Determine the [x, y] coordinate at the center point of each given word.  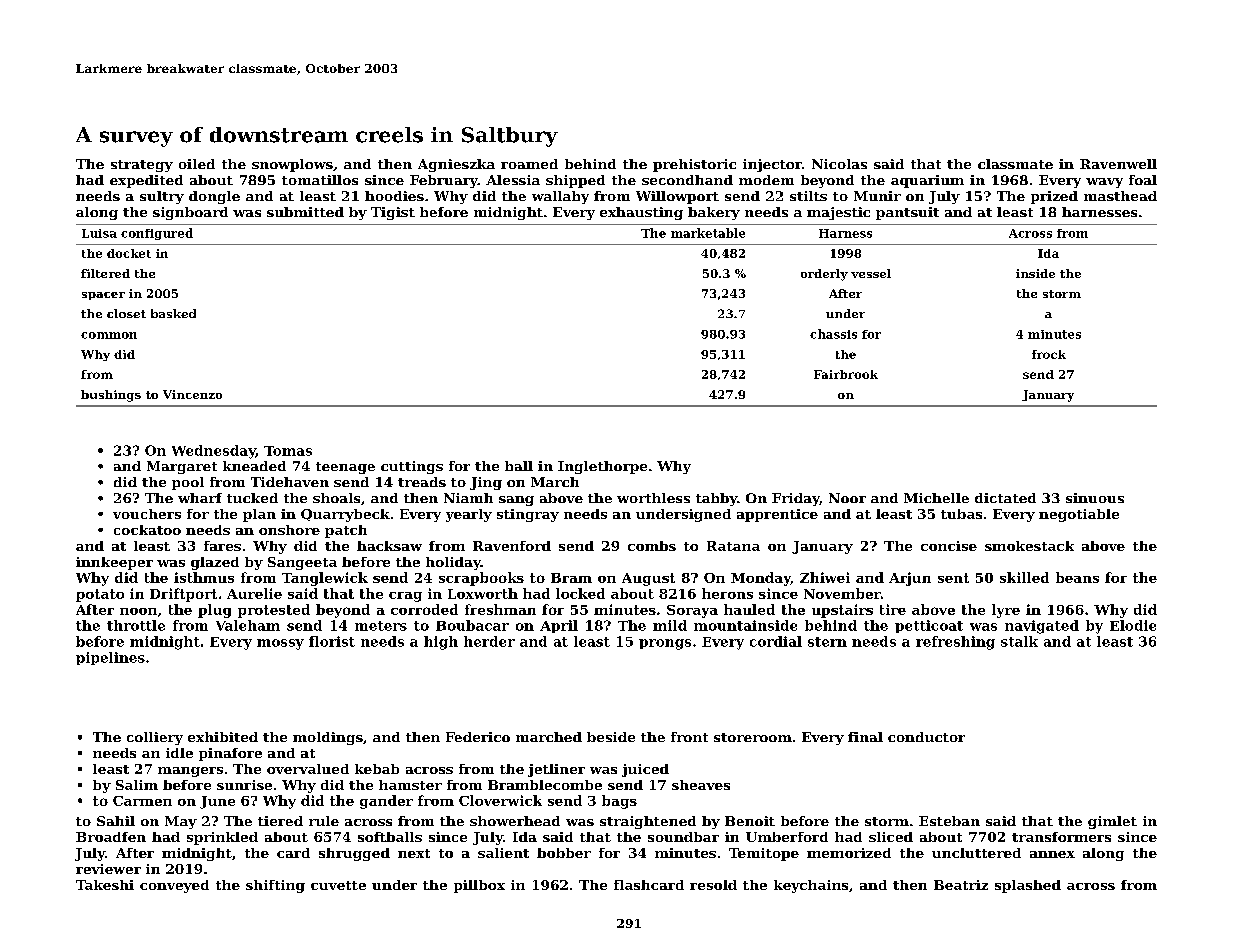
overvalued [308, 769]
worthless [653, 498]
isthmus [204, 577]
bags [619, 802]
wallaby [560, 197]
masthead [1120, 196]
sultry [162, 197]
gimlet [1112, 822]
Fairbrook [846, 374]
